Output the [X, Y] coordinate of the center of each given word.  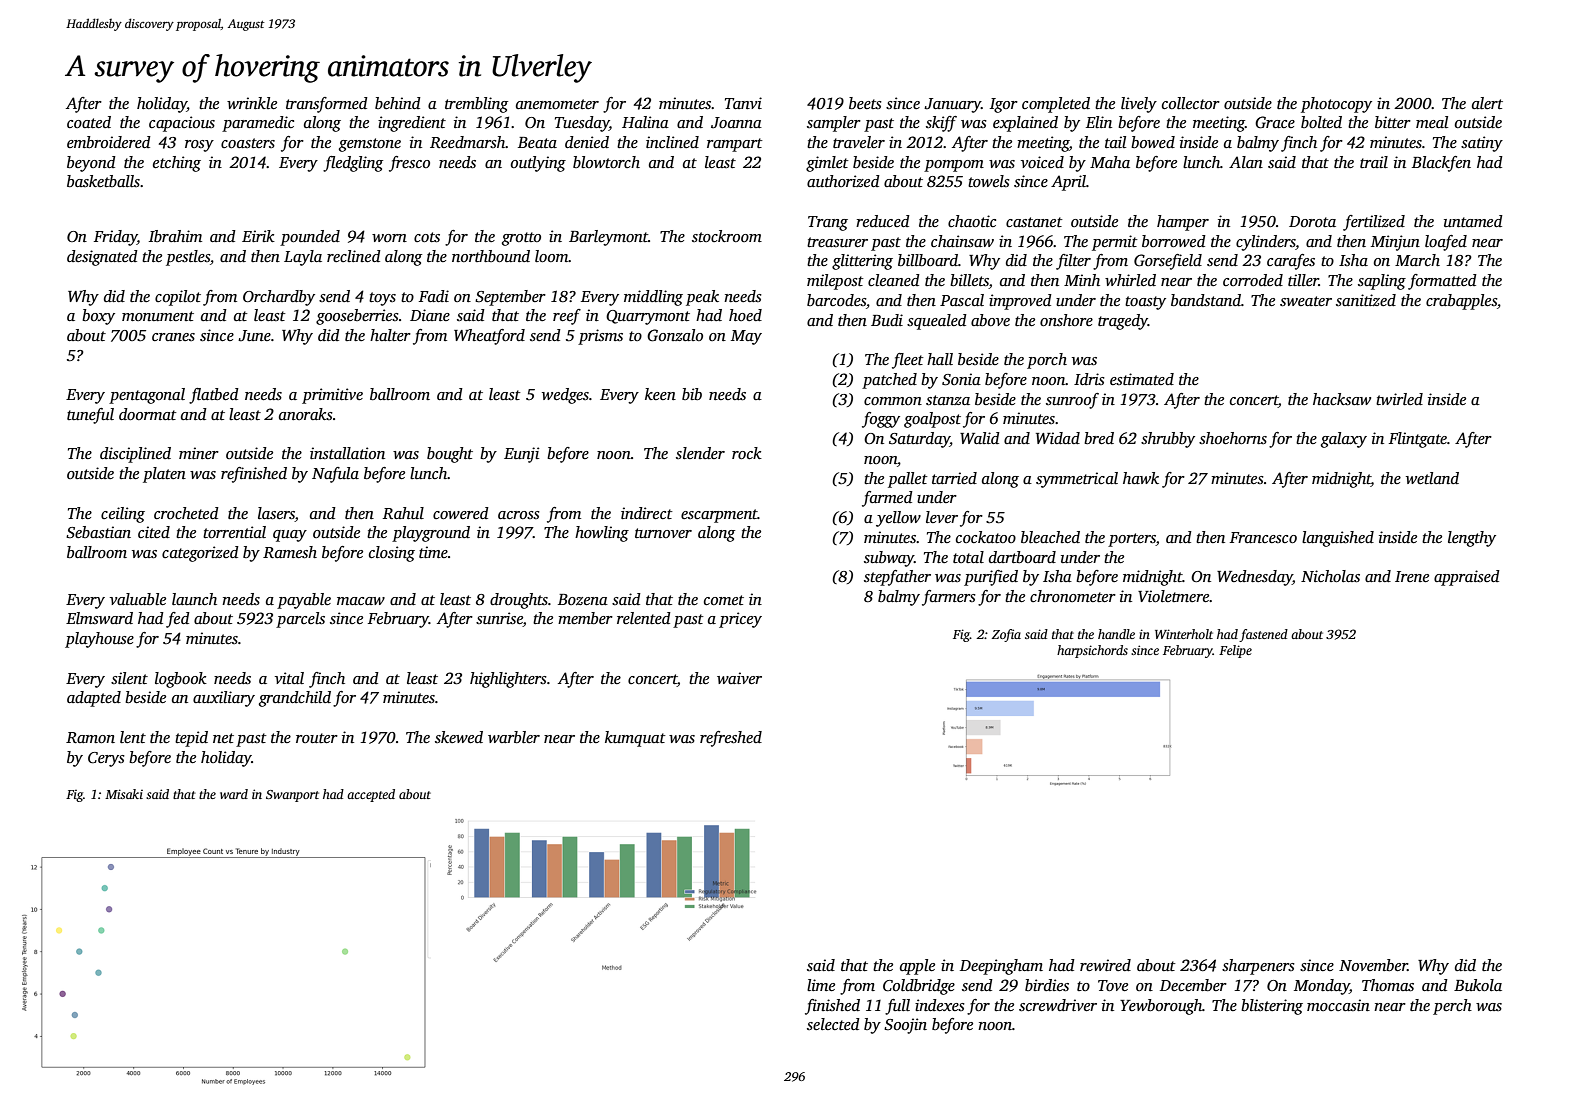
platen [164, 475]
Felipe [1235, 651]
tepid [191, 739]
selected [833, 1024]
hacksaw [1342, 399]
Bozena [583, 599]
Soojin [905, 1026]
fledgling [353, 164]
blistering [1272, 1007]
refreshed [731, 739]
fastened [1263, 635]
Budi [887, 320]
